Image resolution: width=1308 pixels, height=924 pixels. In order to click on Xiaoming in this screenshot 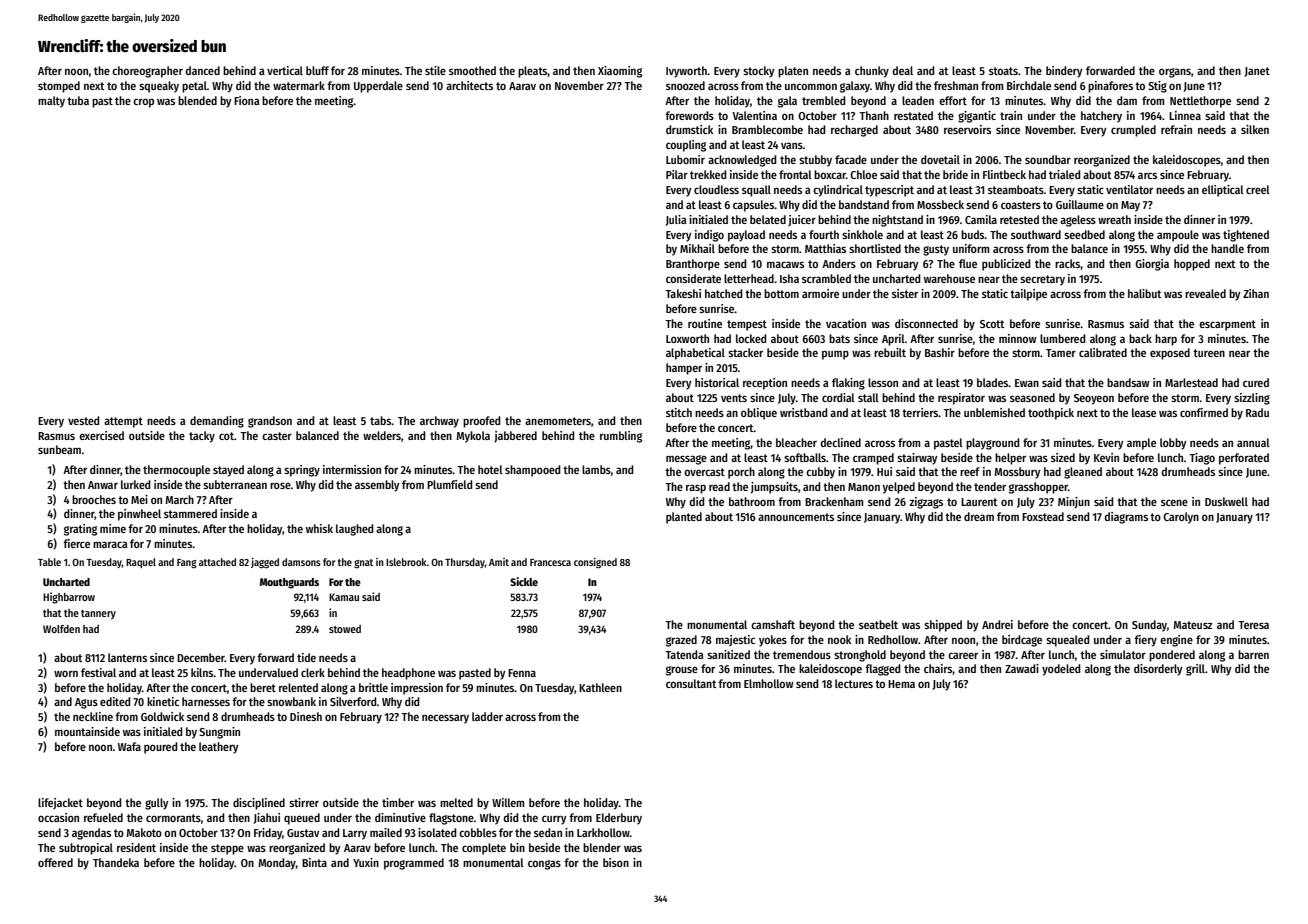, I will do `click(620, 72)`.
